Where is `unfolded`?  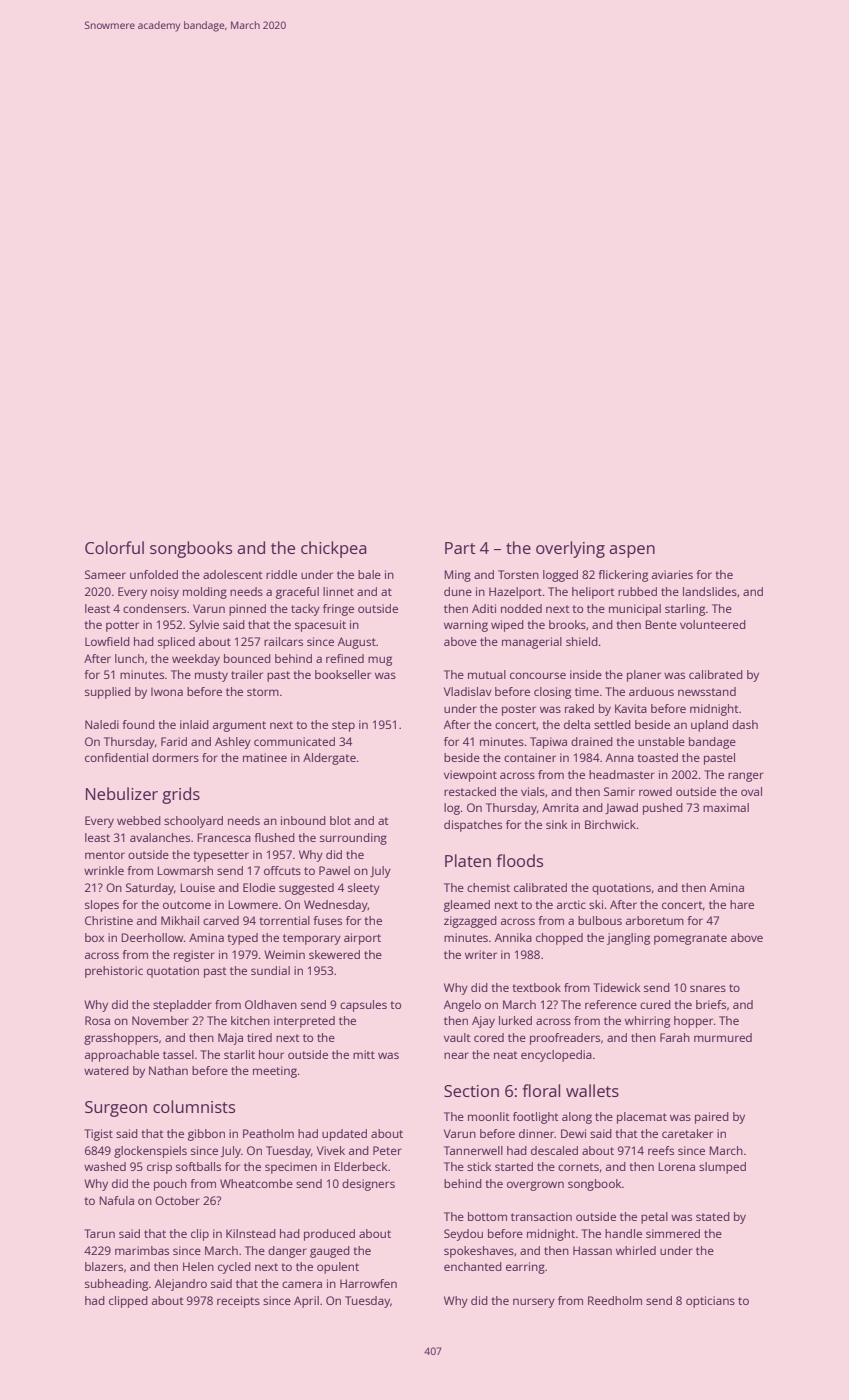 unfolded is located at coordinates (154, 574).
